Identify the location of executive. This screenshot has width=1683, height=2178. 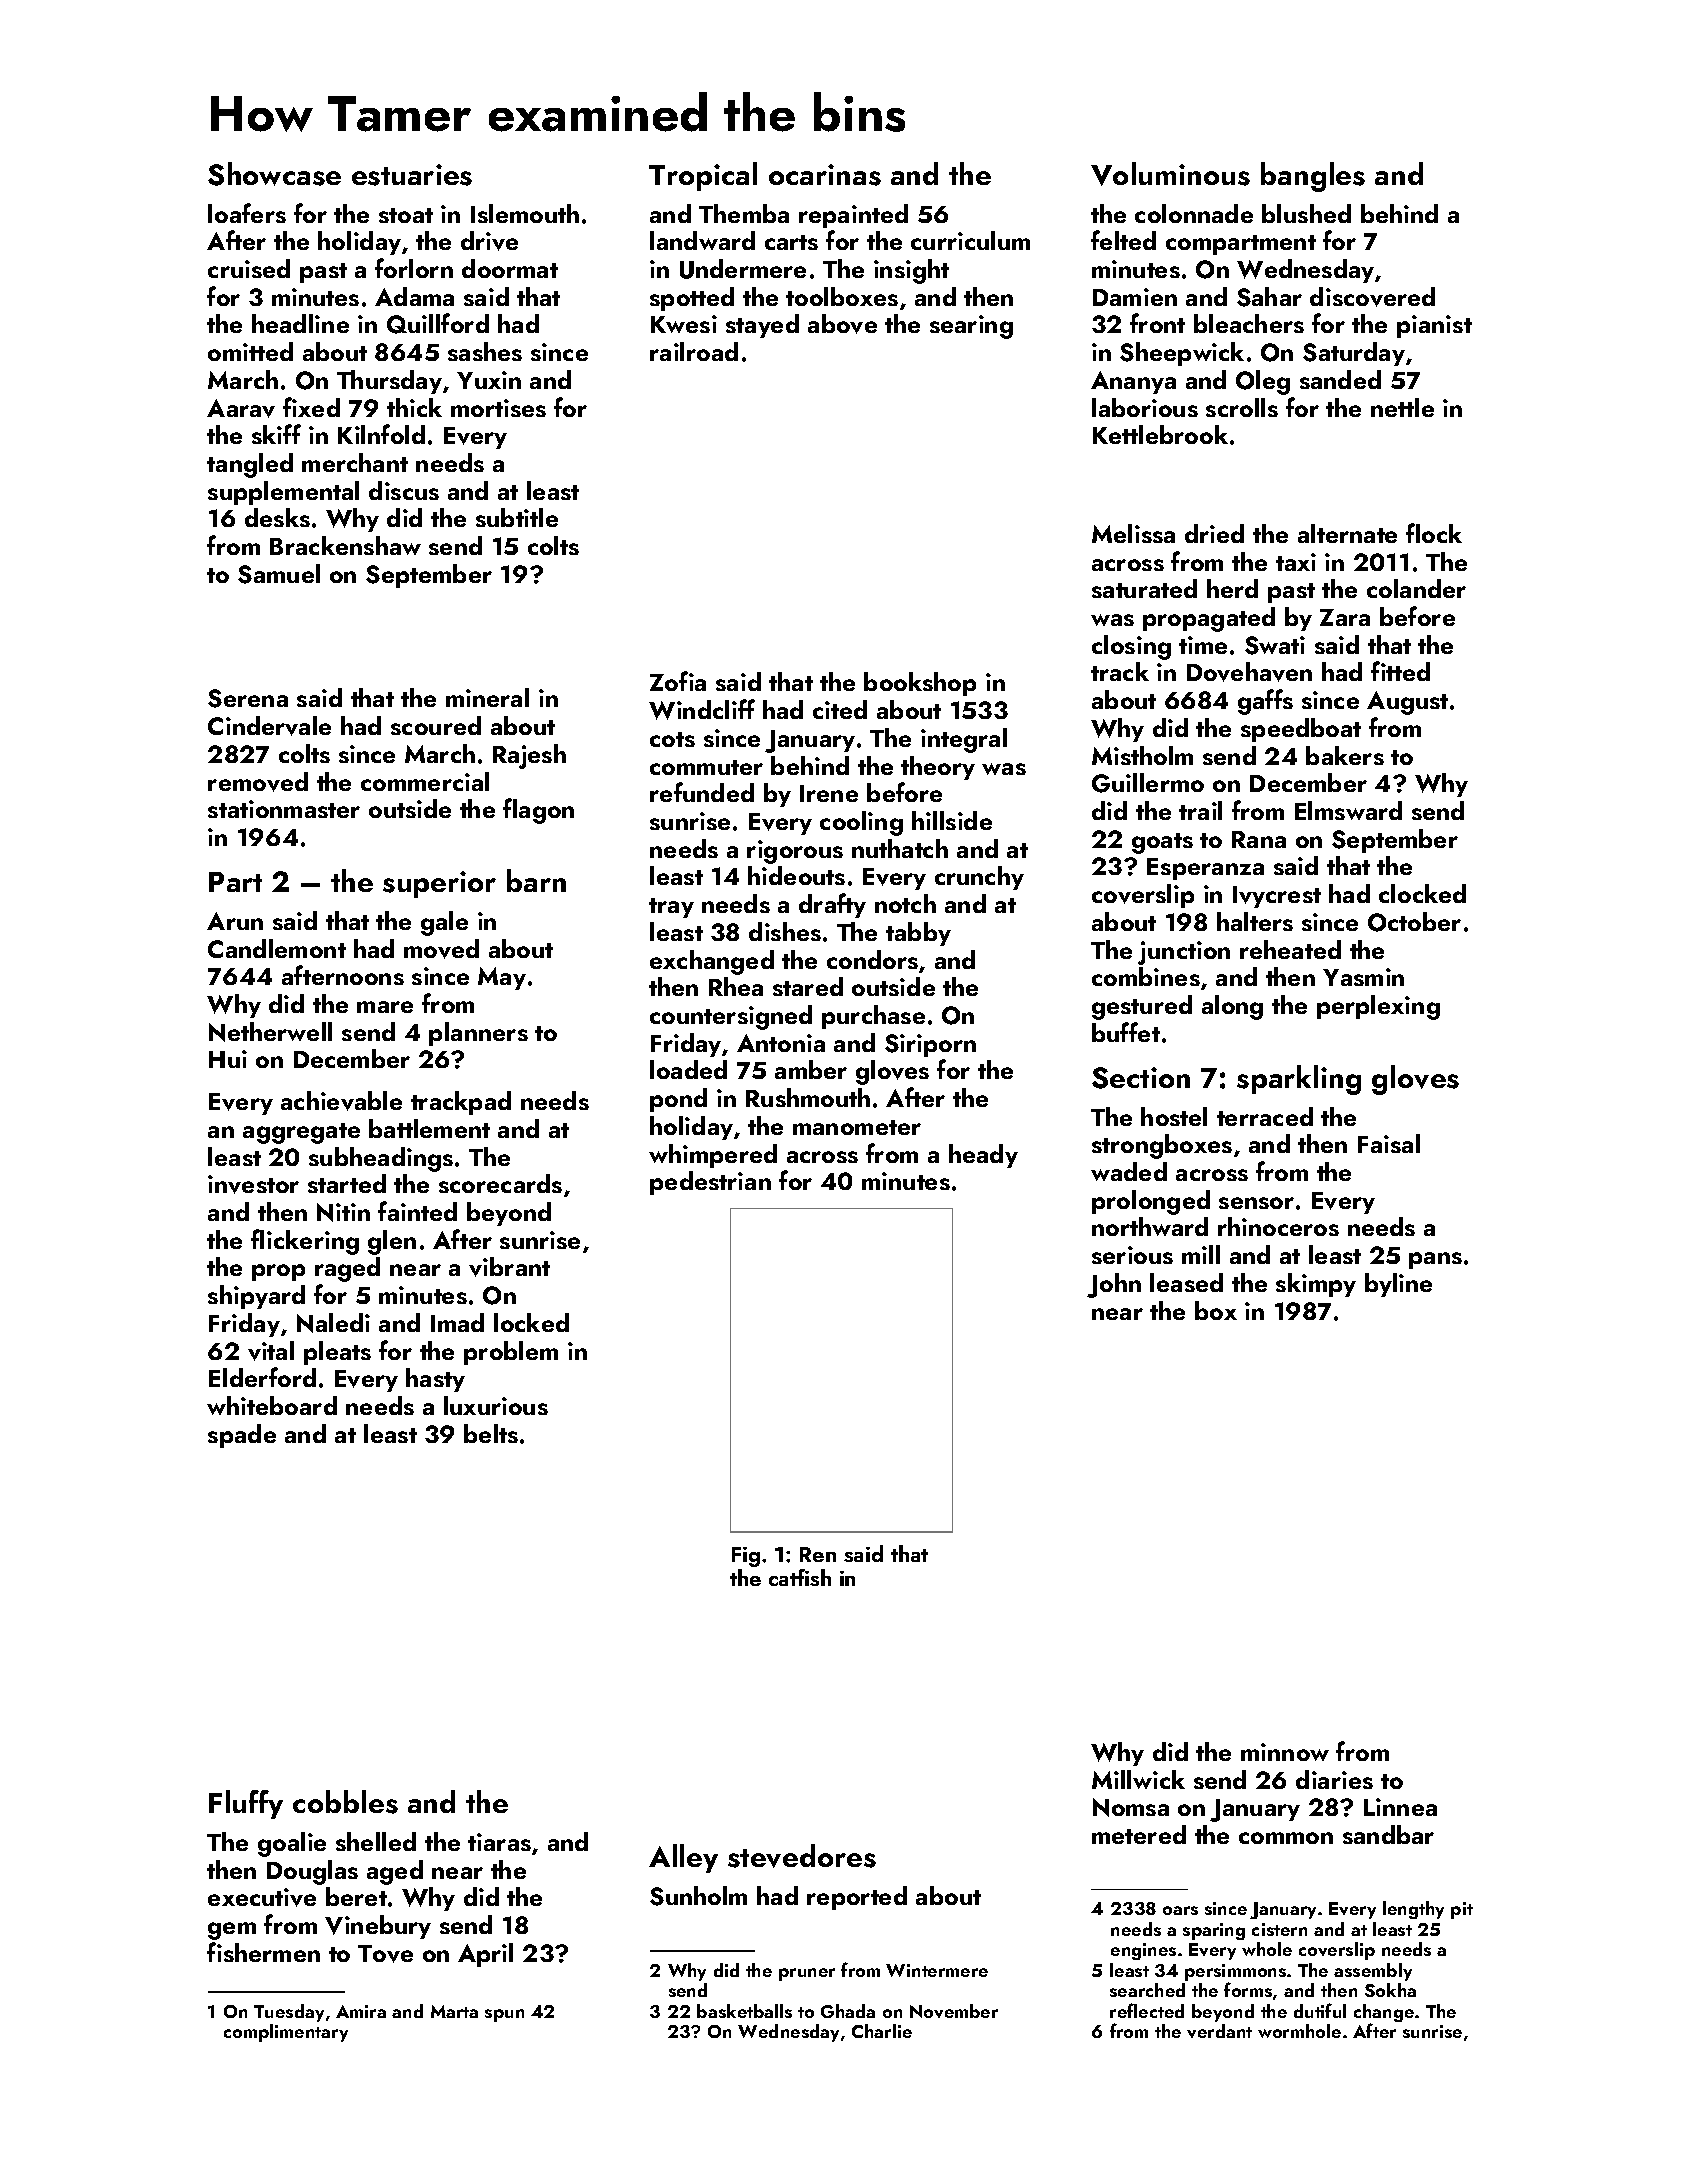
(262, 1897).
